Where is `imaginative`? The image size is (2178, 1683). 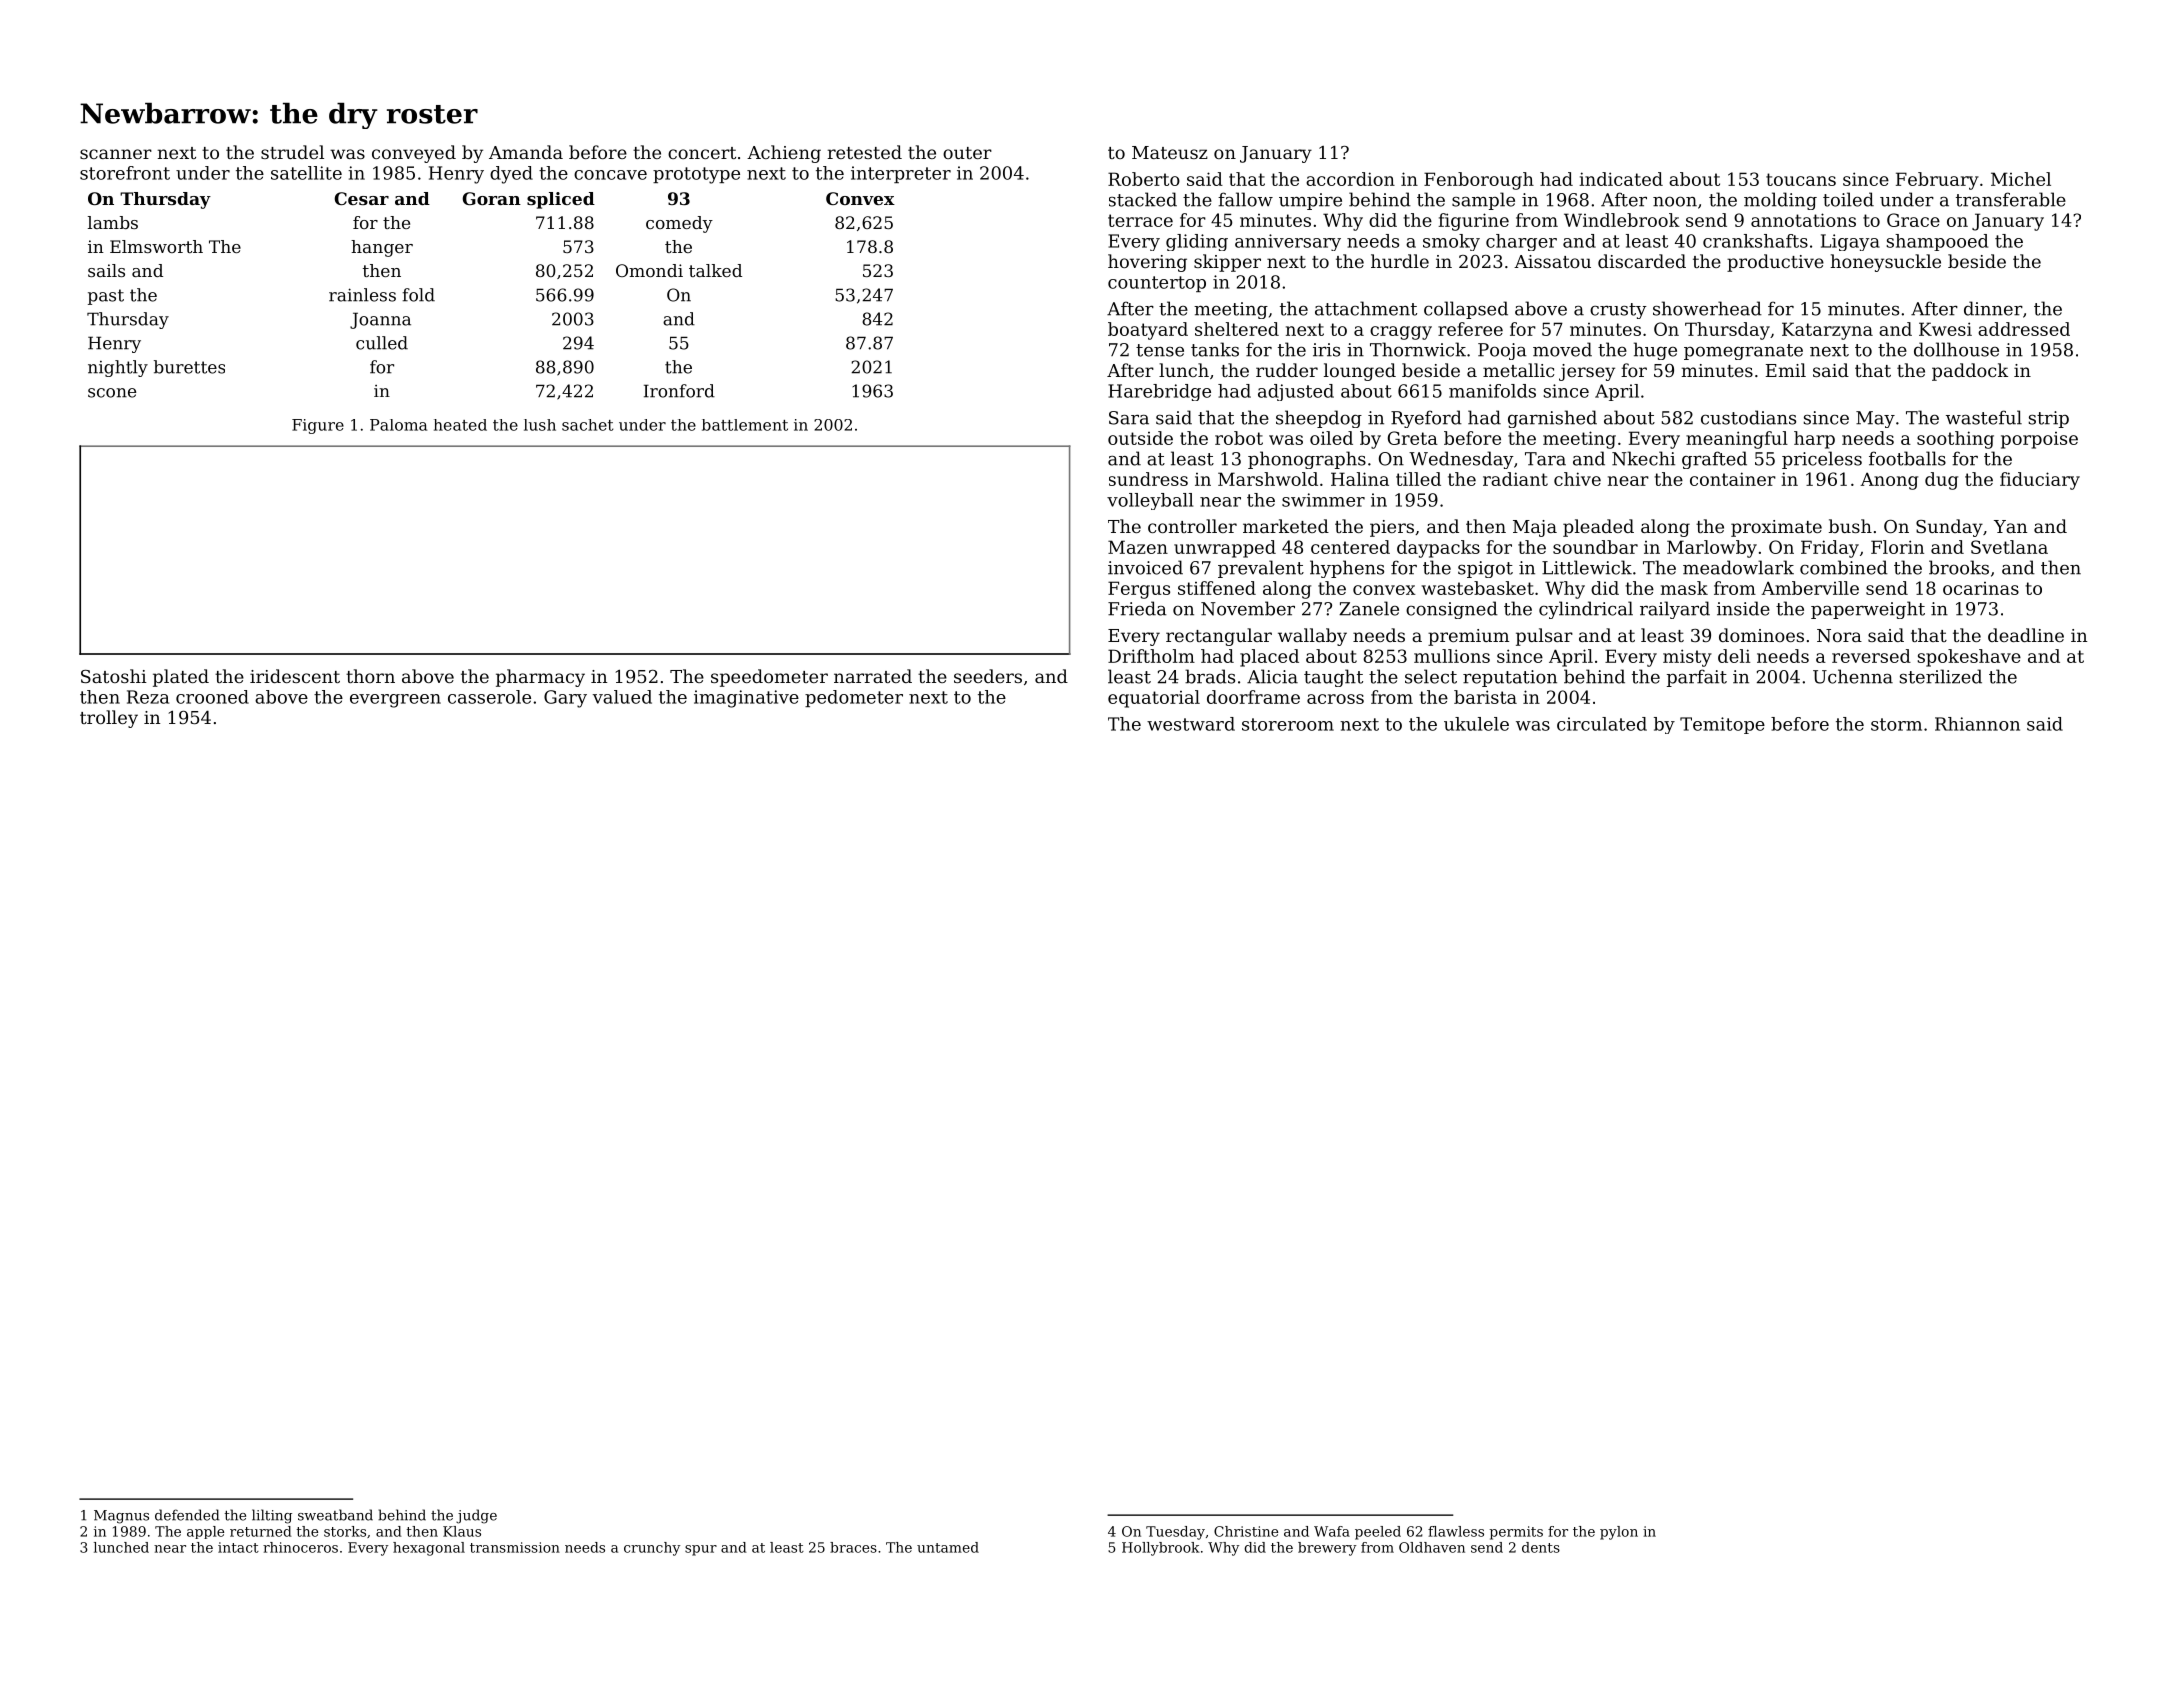
imaginative is located at coordinates (746, 699).
